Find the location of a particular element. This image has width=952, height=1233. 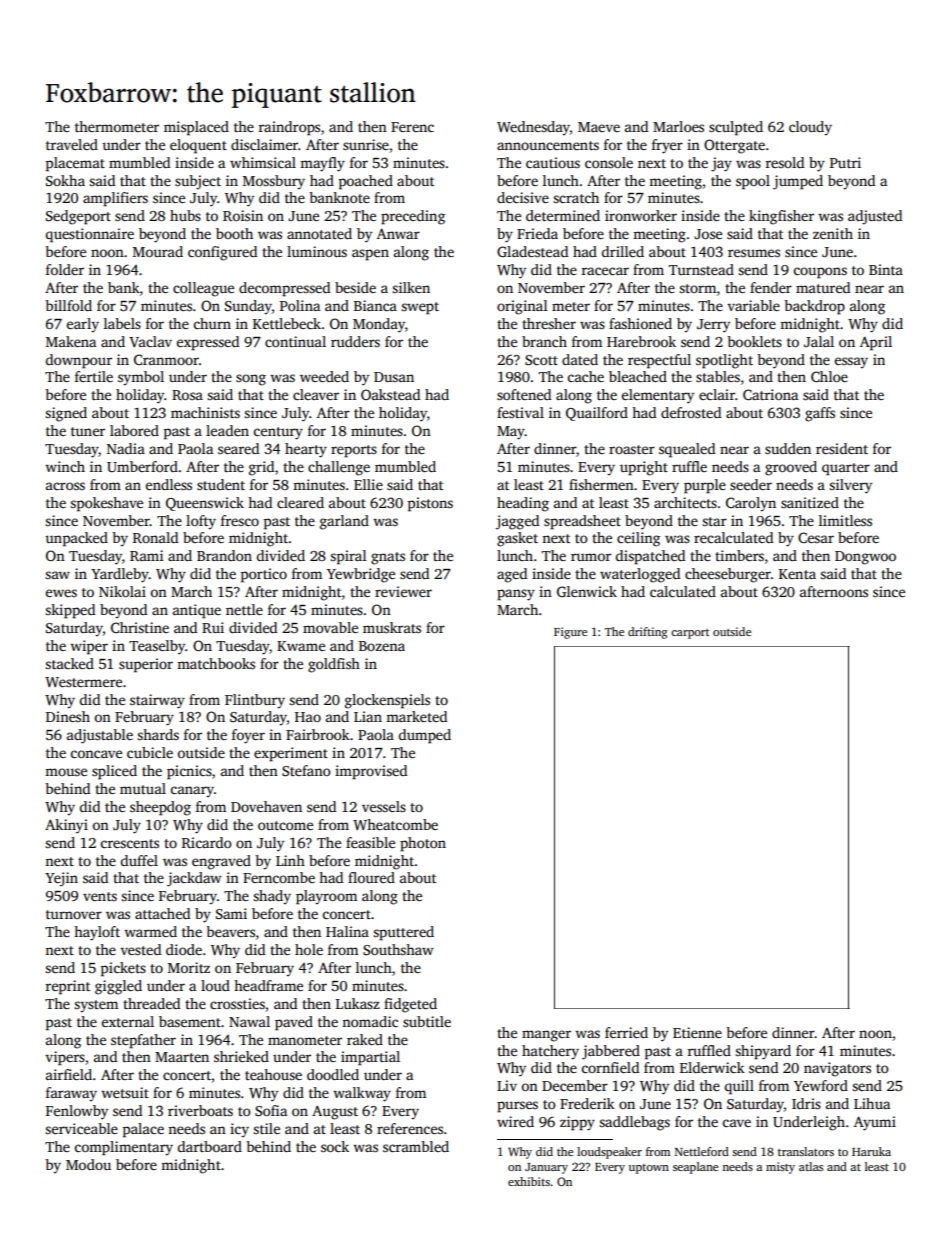

traveled is located at coordinates (72, 144).
